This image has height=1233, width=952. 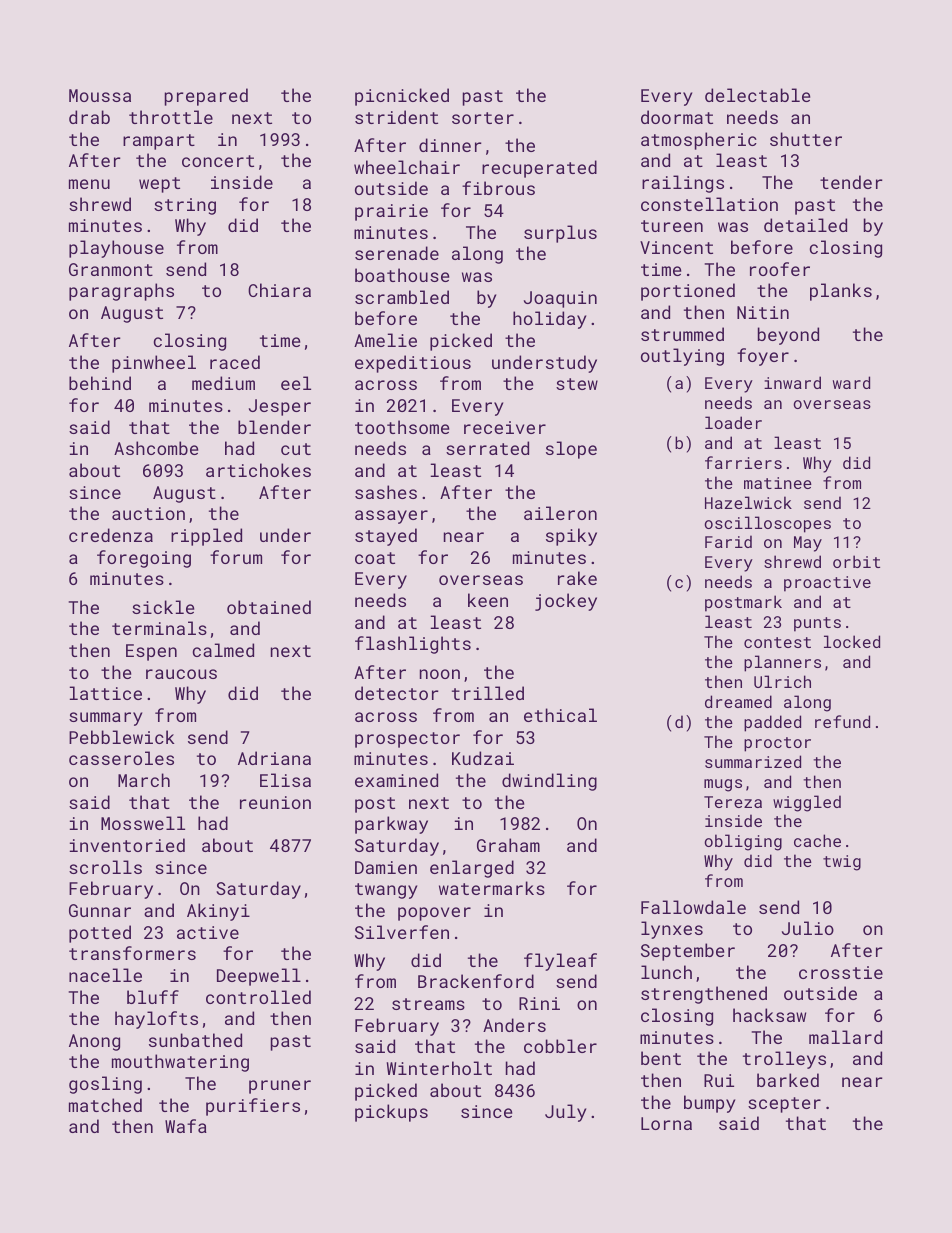 What do you see at coordinates (397, 253) in the image?
I see `serenade` at bounding box center [397, 253].
